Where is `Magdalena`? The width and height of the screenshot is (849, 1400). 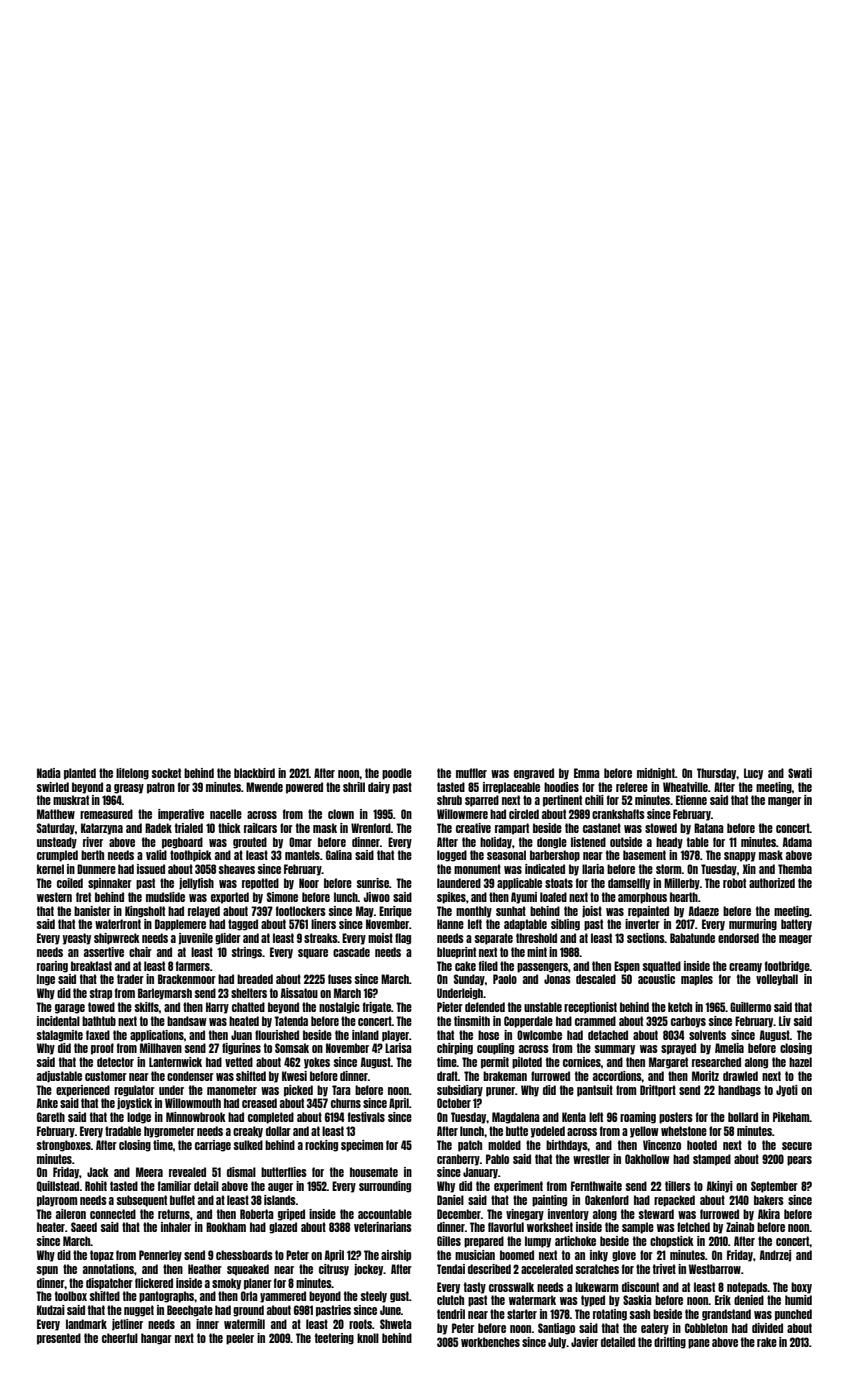 Magdalena is located at coordinates (516, 1118).
